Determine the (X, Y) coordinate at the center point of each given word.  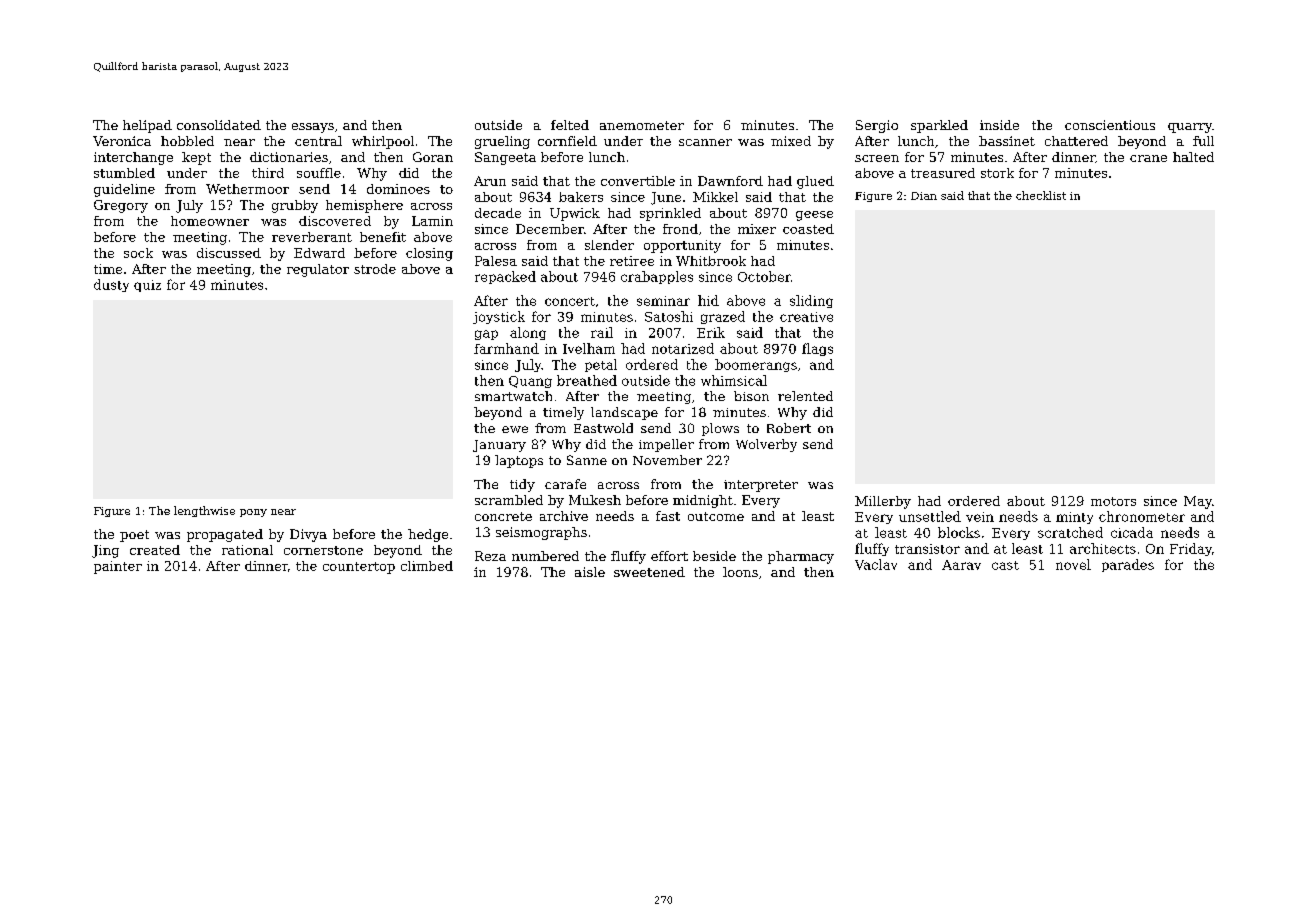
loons (740, 572)
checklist (1041, 195)
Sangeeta (505, 158)
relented (805, 396)
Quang (530, 382)
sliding (811, 301)
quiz (147, 286)
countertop (359, 568)
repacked (505, 277)
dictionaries (289, 157)
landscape (624, 413)
